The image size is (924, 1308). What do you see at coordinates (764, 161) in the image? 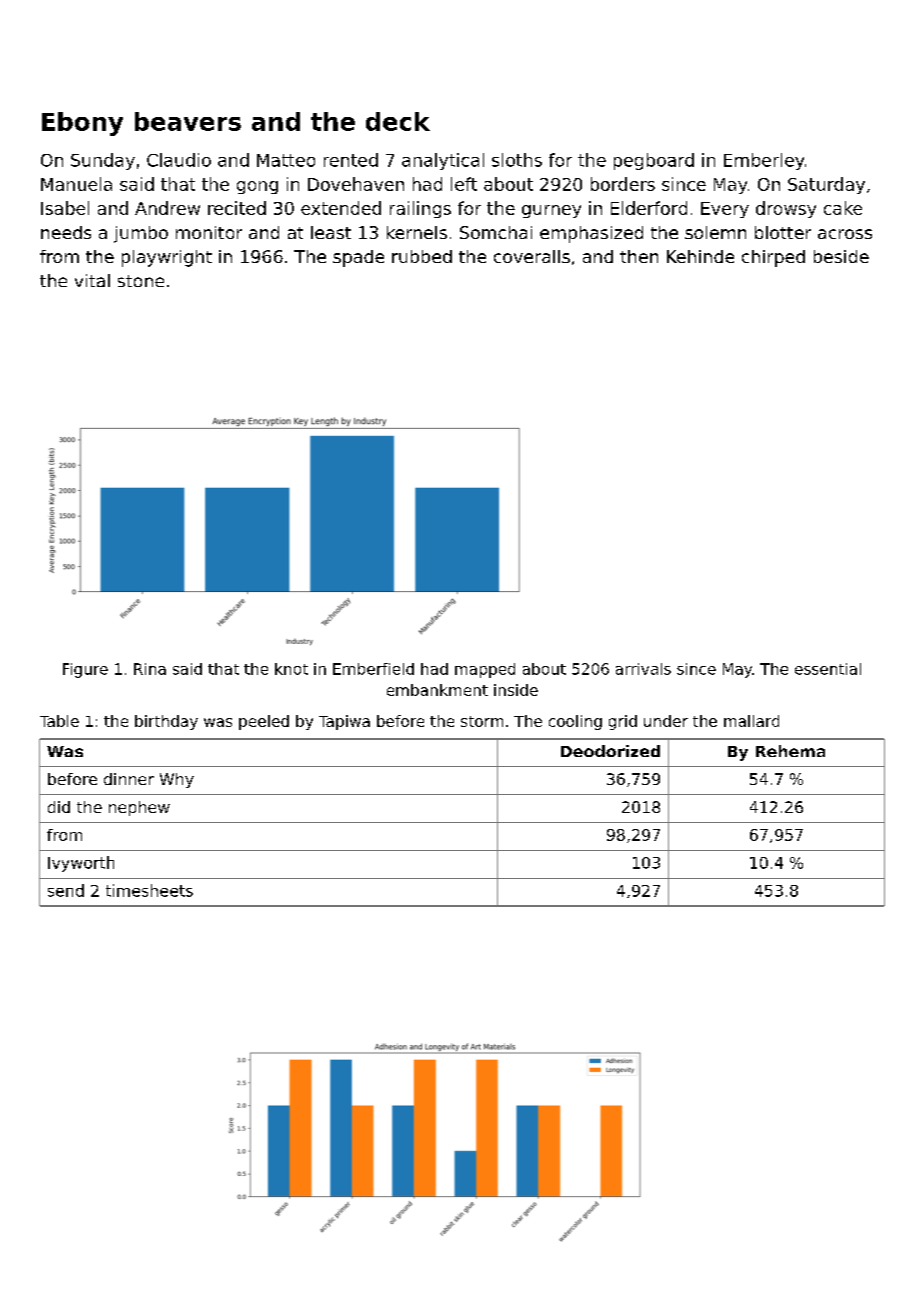
I see `Emberley` at bounding box center [764, 161].
